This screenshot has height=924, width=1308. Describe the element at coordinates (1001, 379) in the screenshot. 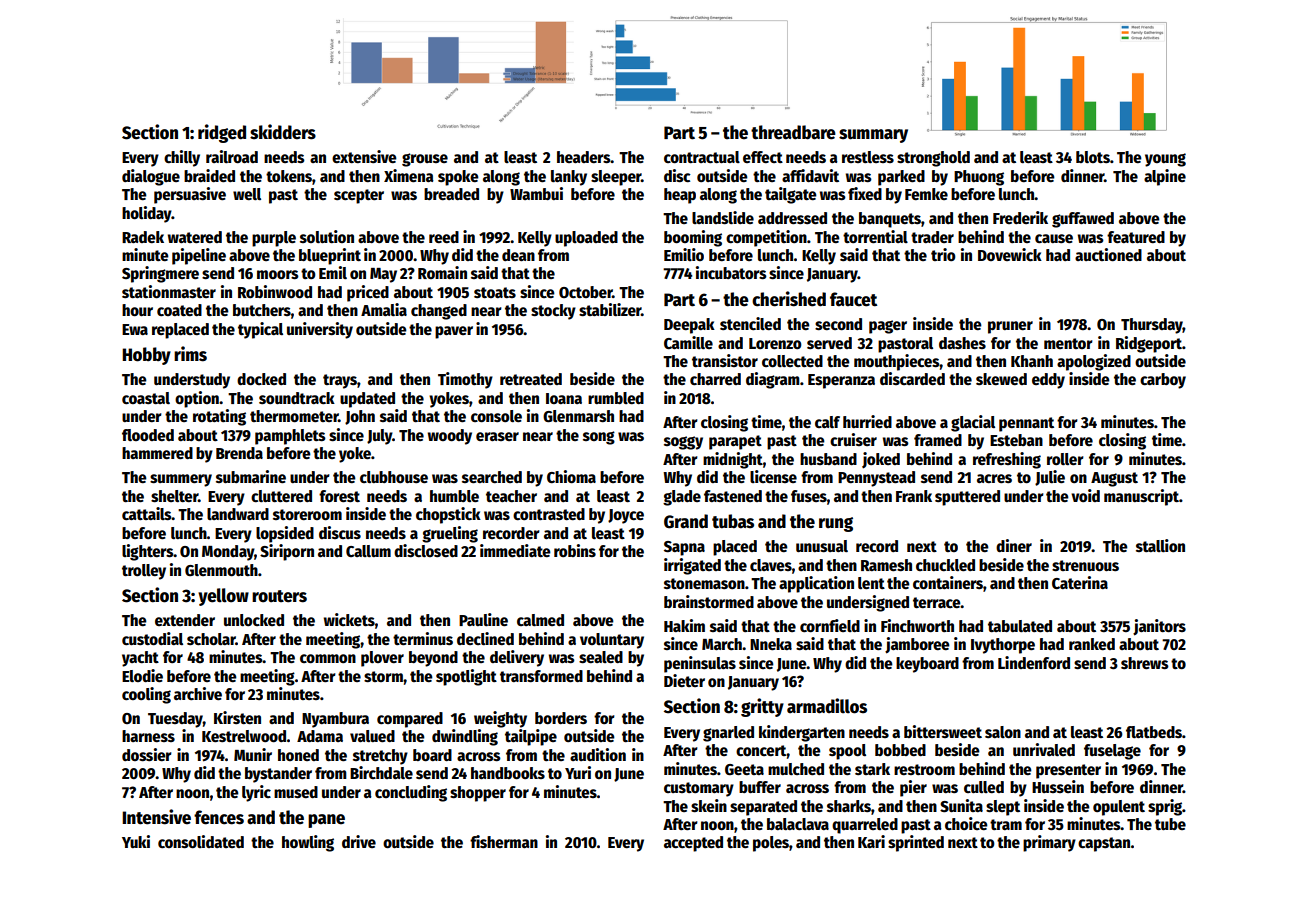

I see `skewed` at that location.
